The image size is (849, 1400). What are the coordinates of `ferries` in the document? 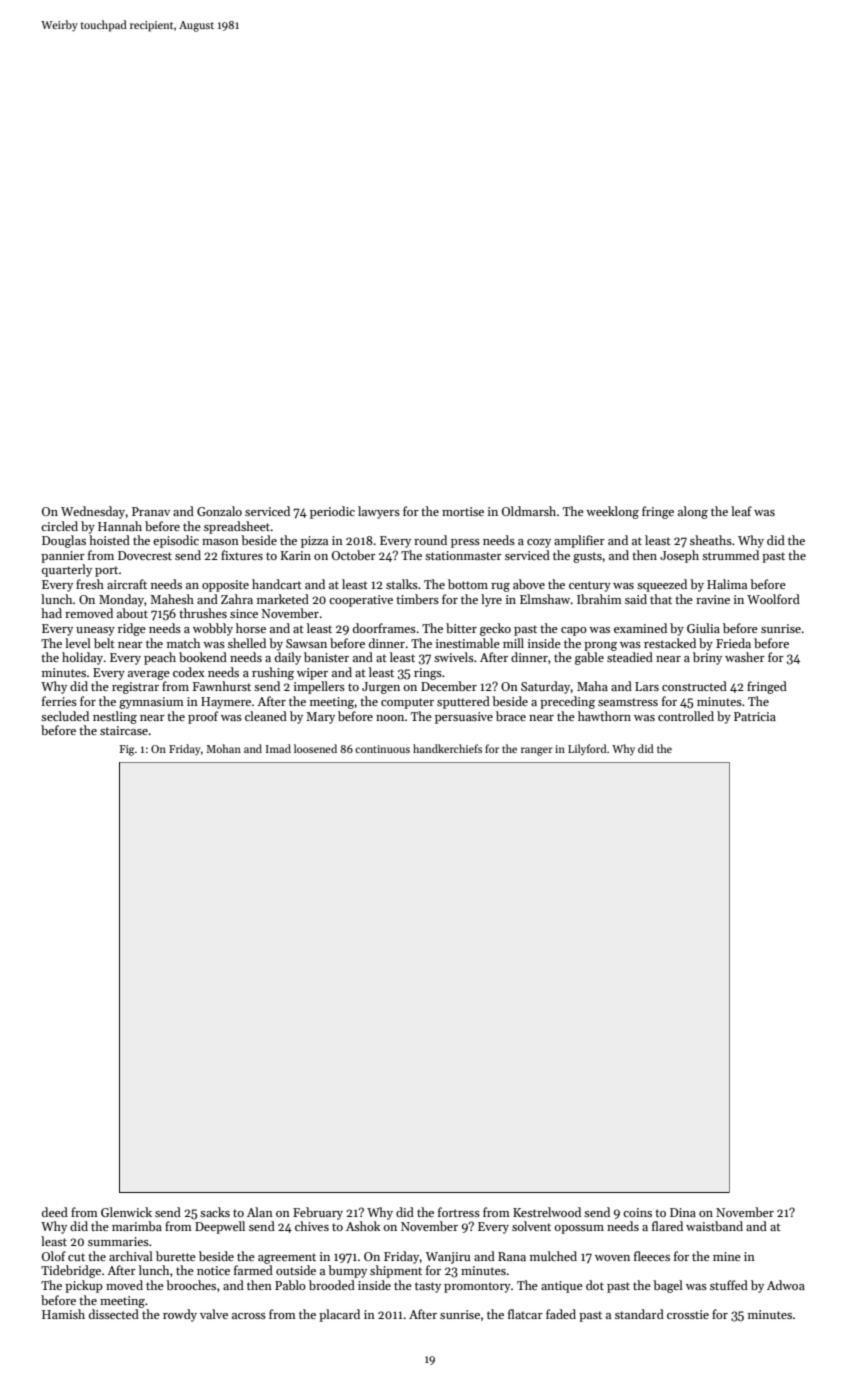 It's located at (59, 701).
